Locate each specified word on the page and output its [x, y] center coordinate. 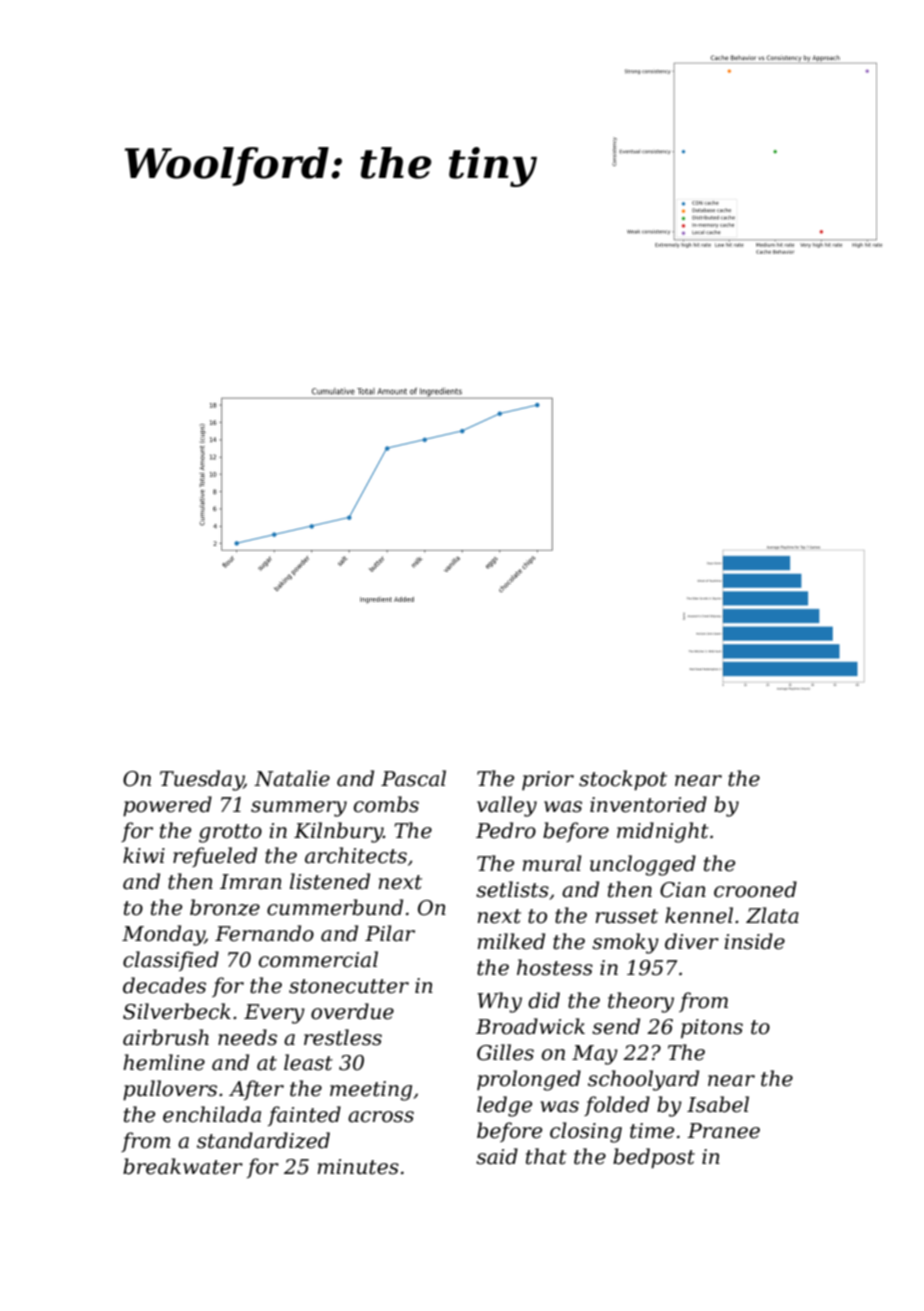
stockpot [623, 780]
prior [548, 780]
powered [167, 806]
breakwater [183, 1166]
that [546, 1156]
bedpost [654, 1158]
